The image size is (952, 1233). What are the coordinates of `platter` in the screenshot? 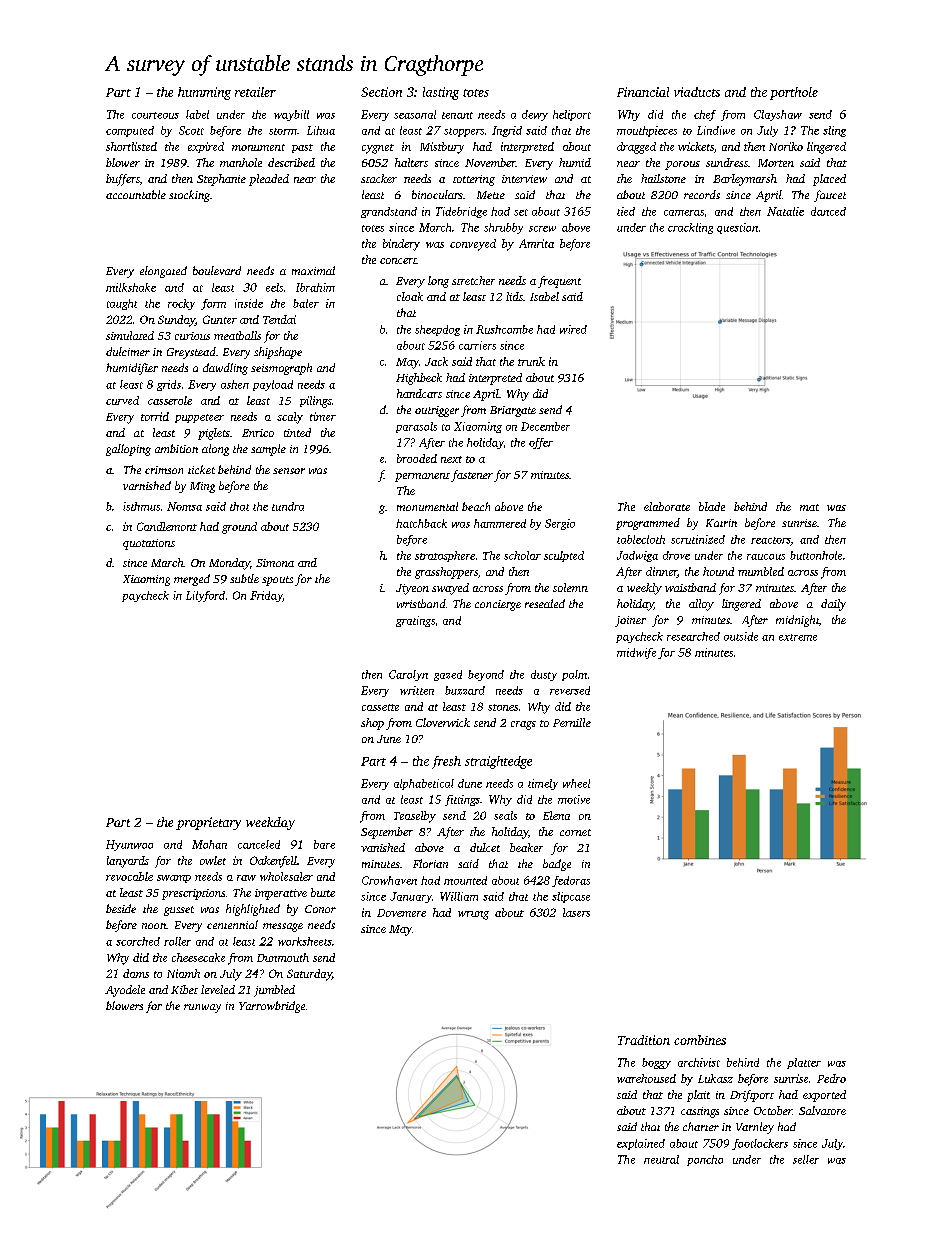 It's located at (804, 1063).
